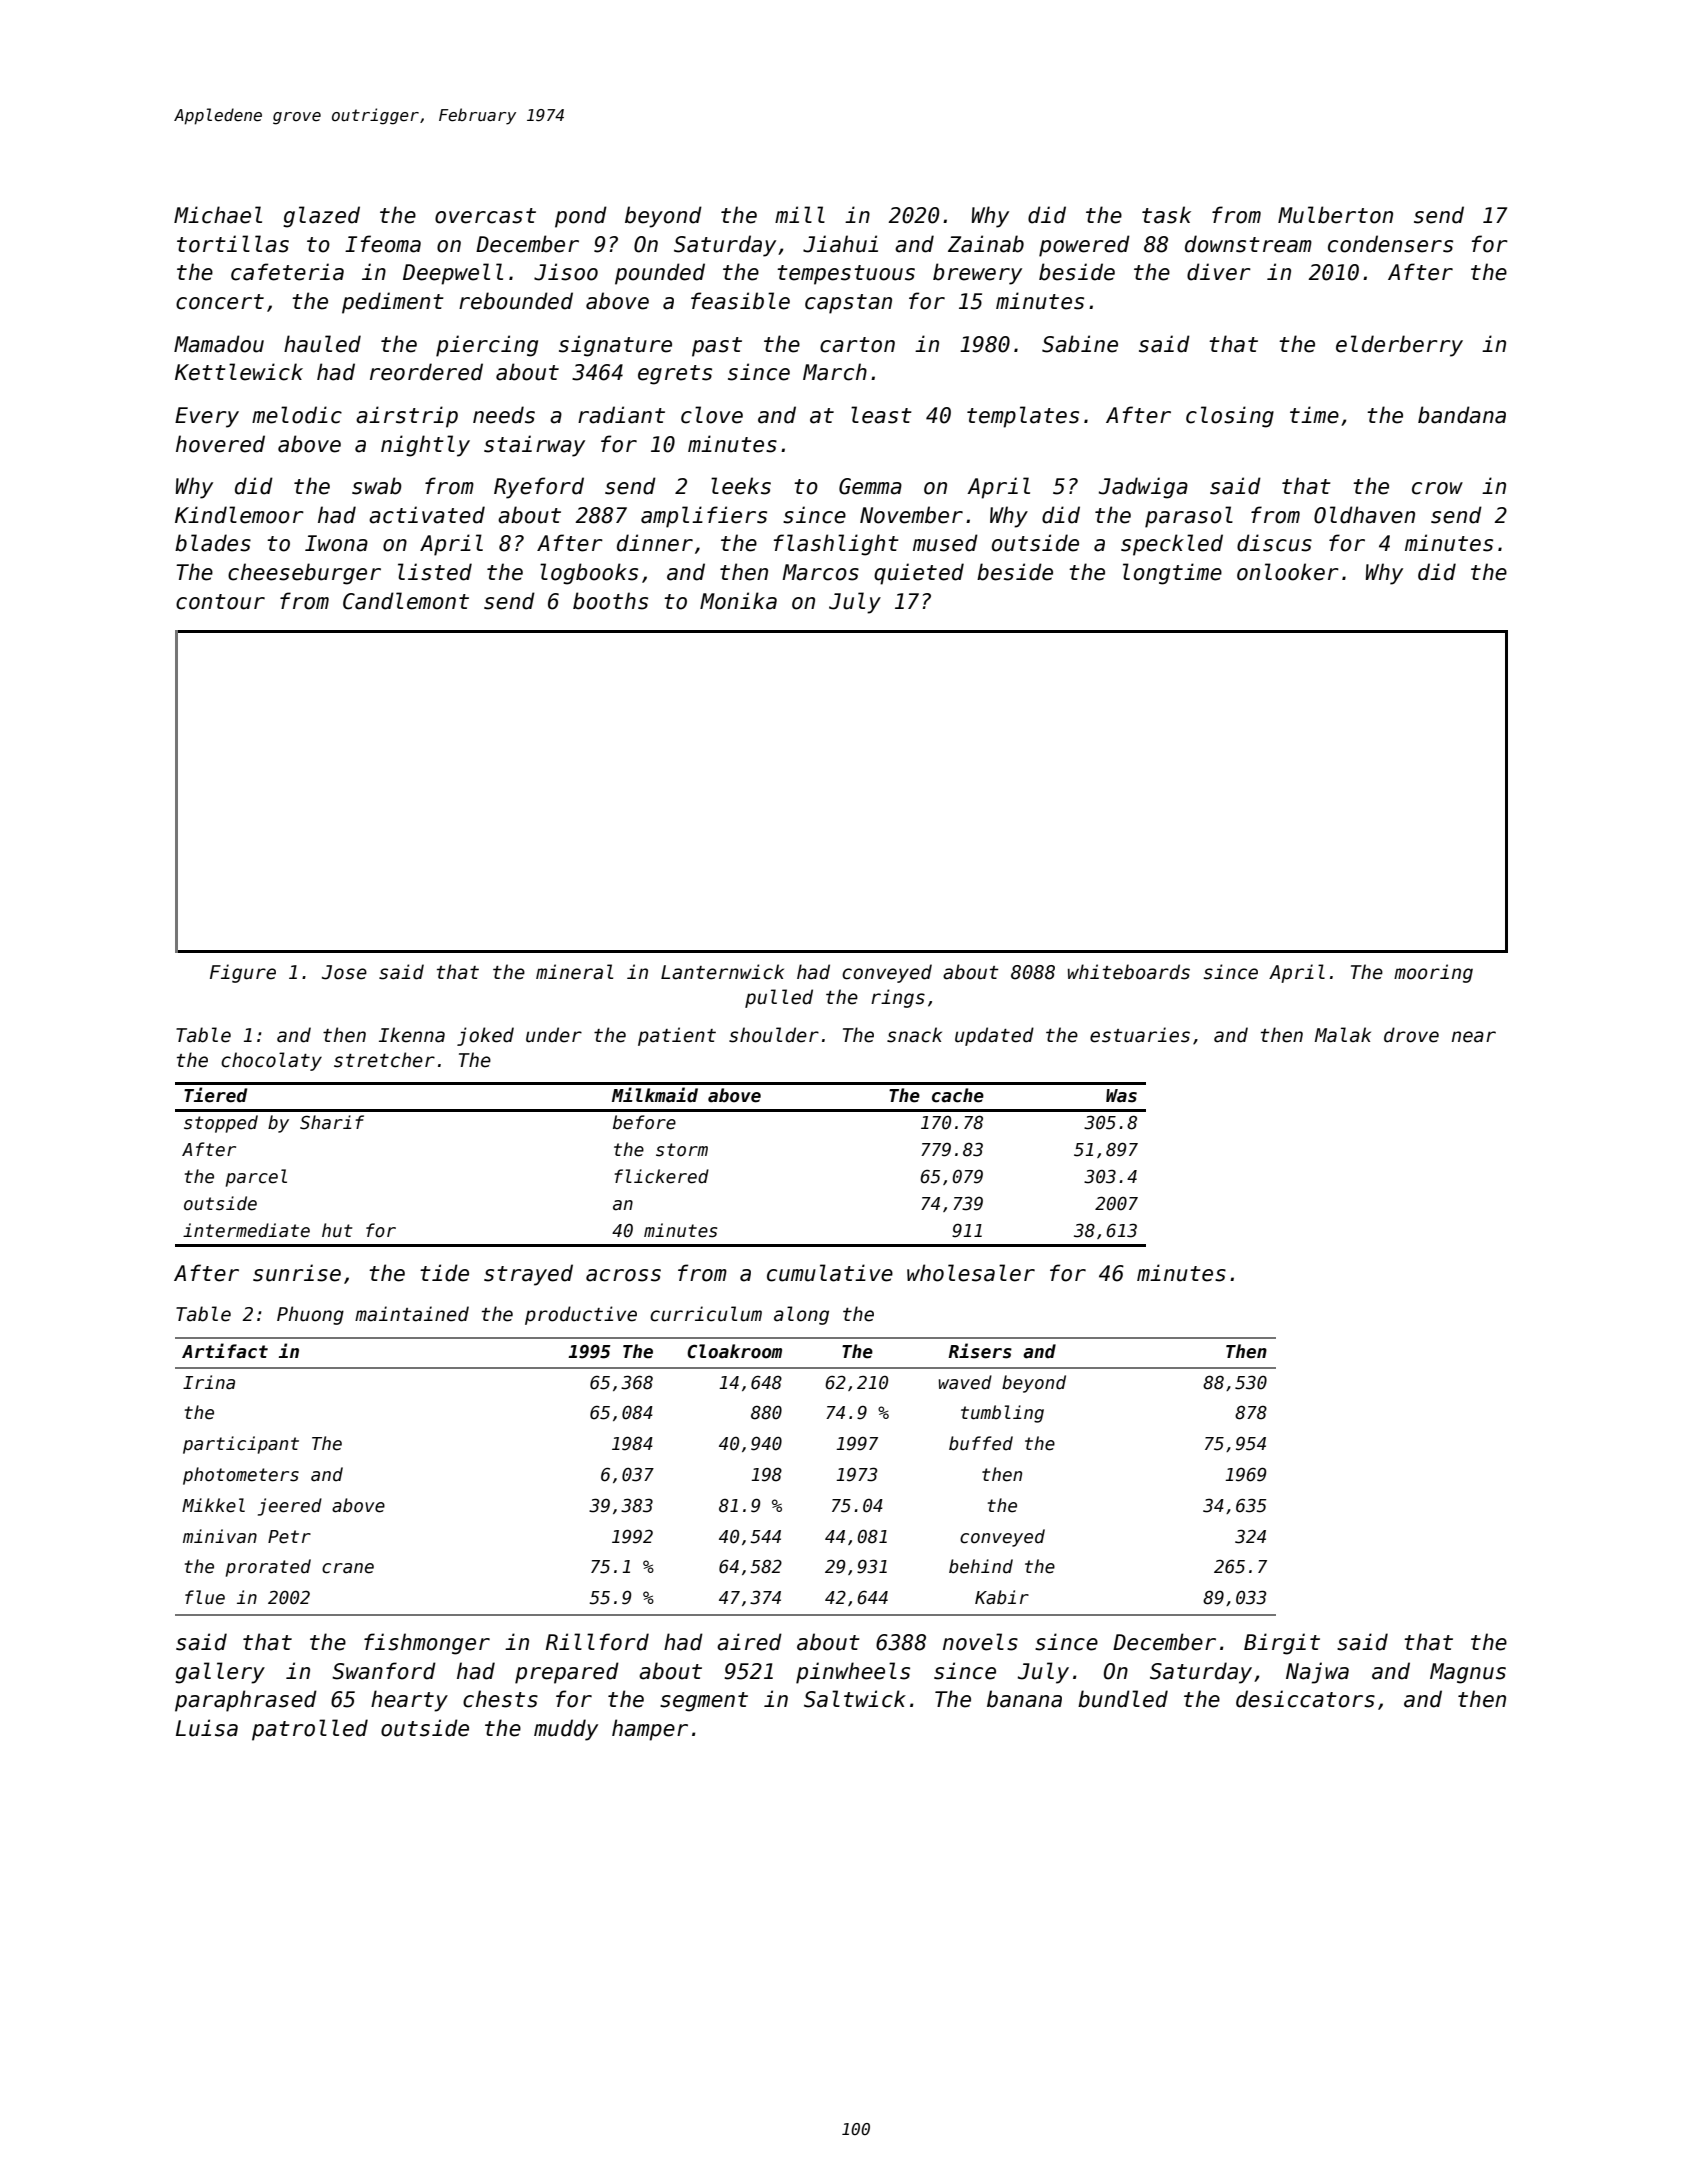  What do you see at coordinates (485, 216) in the screenshot?
I see `overcast` at bounding box center [485, 216].
